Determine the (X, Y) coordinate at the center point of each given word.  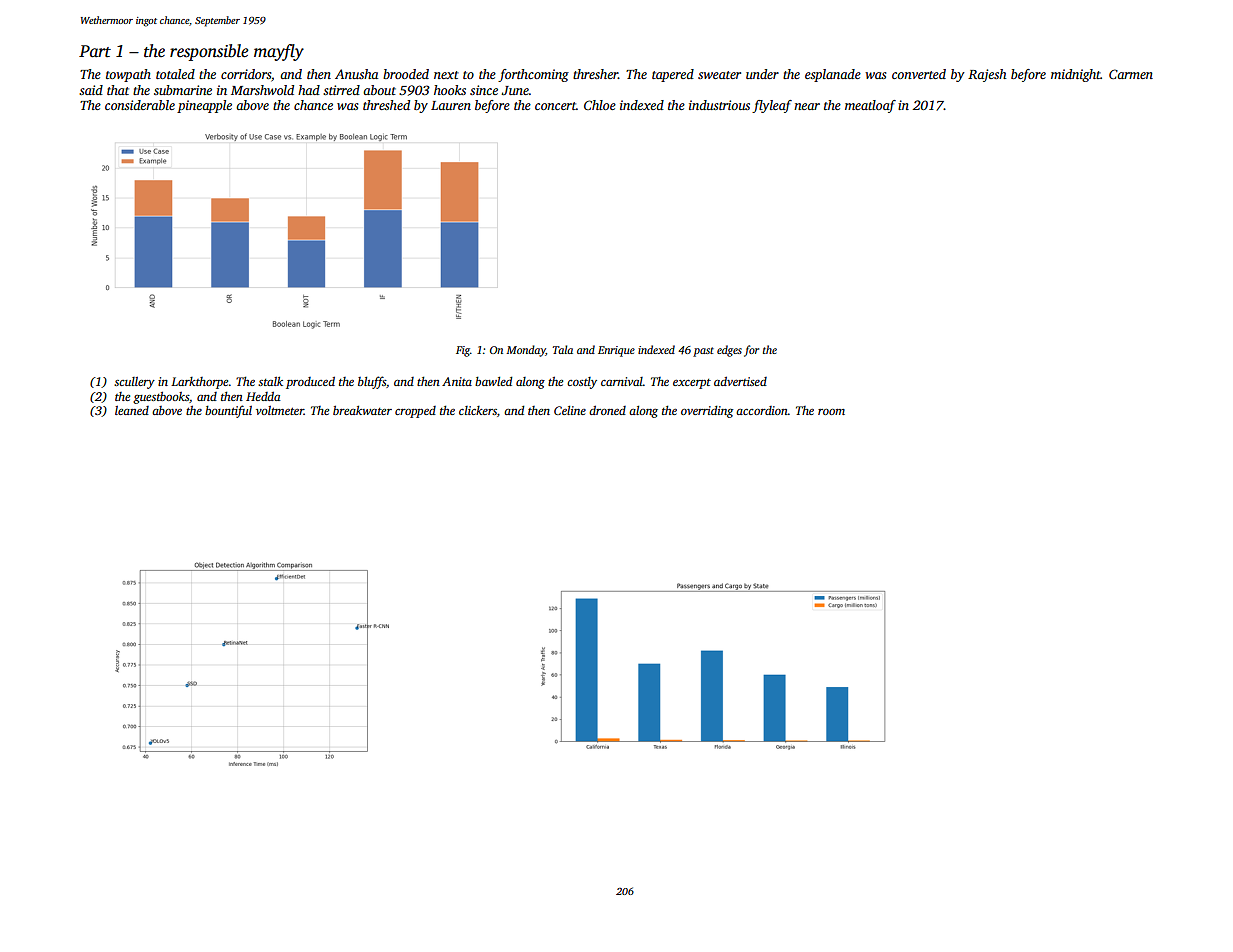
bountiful (228, 411)
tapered (673, 75)
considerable (140, 105)
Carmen (1131, 74)
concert (555, 106)
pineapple (204, 106)
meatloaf (870, 106)
